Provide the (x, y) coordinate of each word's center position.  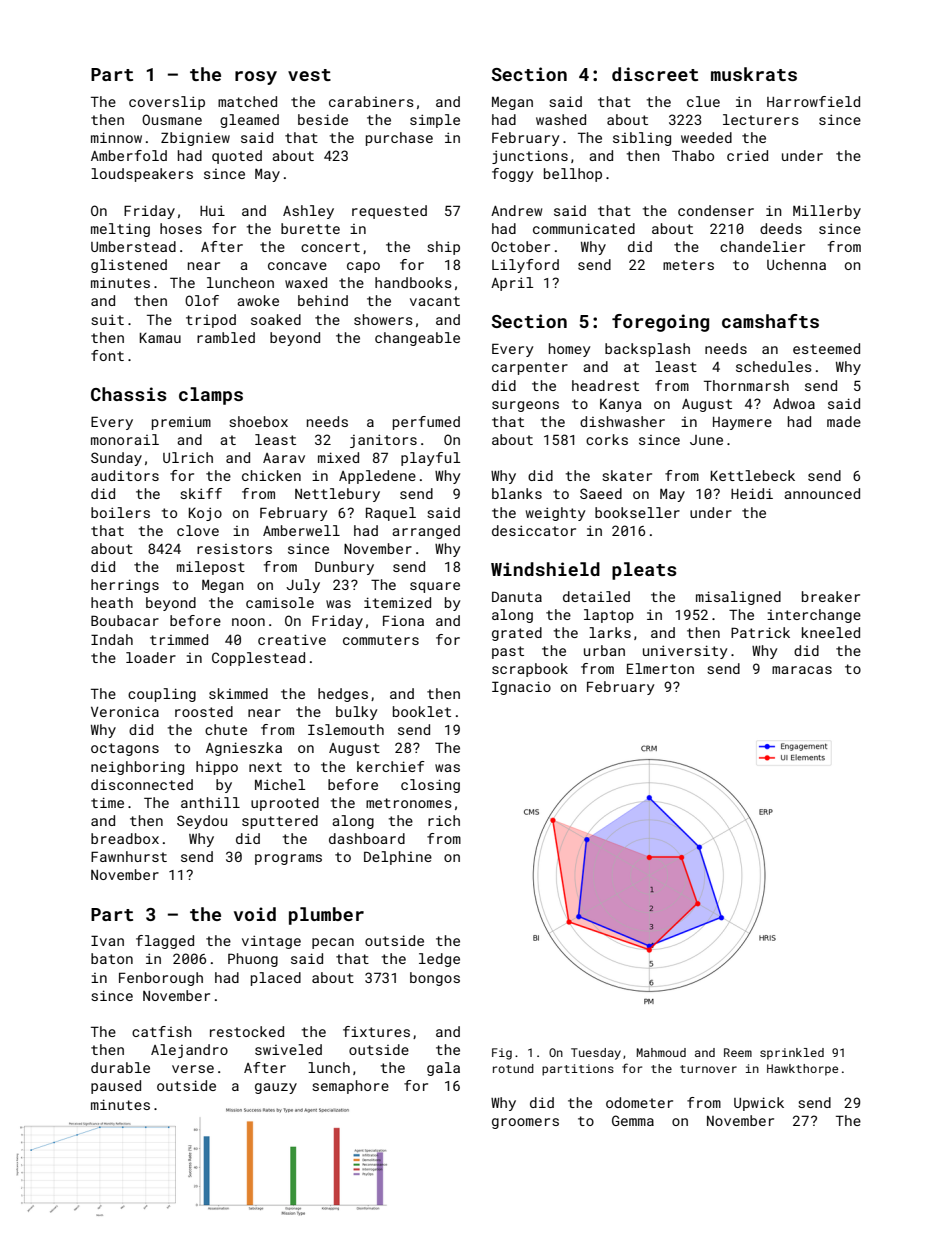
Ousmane (172, 119)
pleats (644, 571)
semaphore (350, 1087)
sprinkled (792, 1054)
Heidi (752, 493)
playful (430, 459)
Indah (112, 639)
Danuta (517, 596)
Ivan (107, 940)
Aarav (284, 458)
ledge (439, 960)
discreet (655, 74)
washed (561, 119)
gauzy (276, 1088)
